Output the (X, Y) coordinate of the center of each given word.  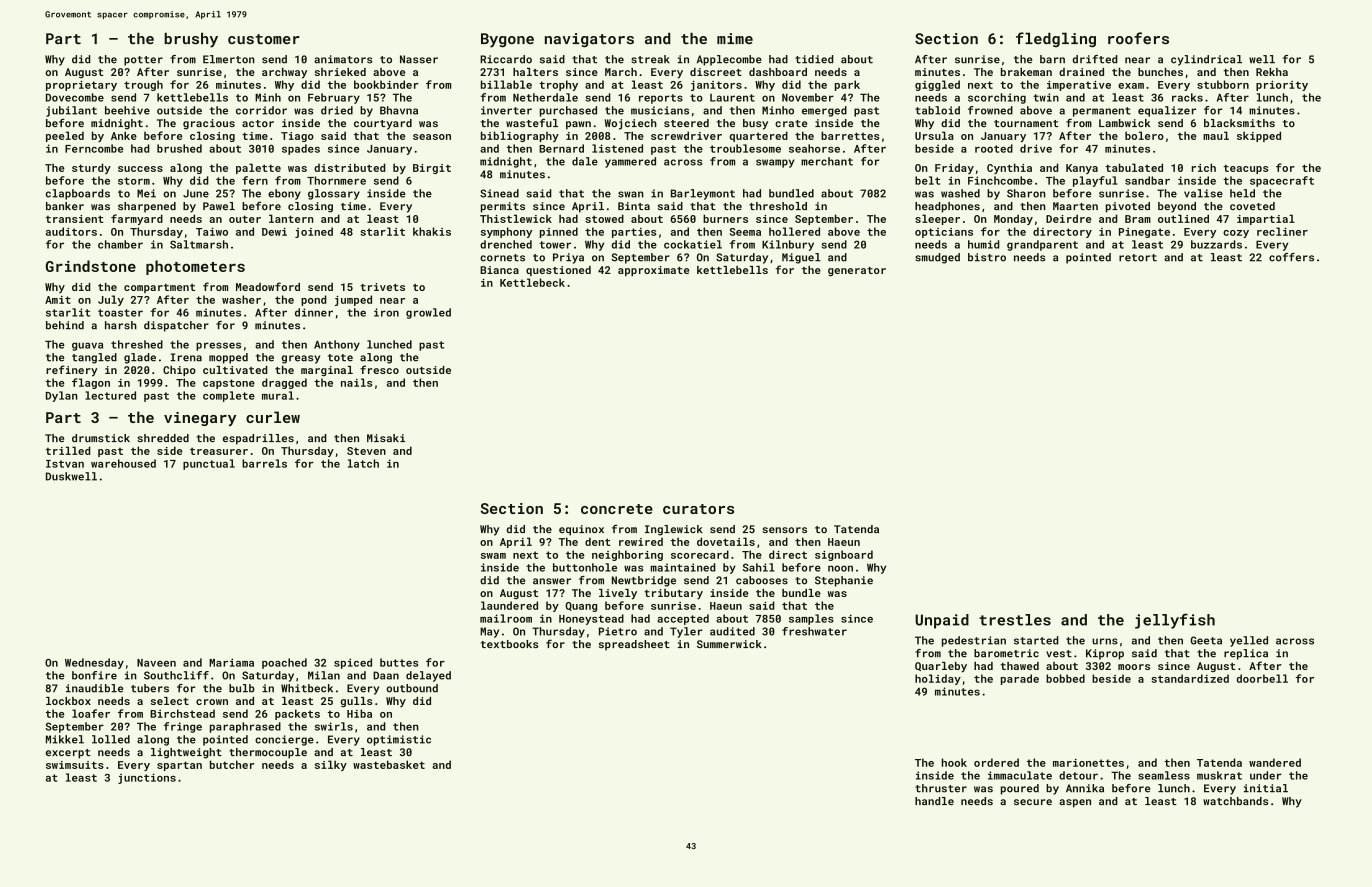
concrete (617, 509)
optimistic (399, 740)
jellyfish (1175, 621)
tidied (814, 59)
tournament (1026, 123)
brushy (191, 40)
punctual (209, 464)
